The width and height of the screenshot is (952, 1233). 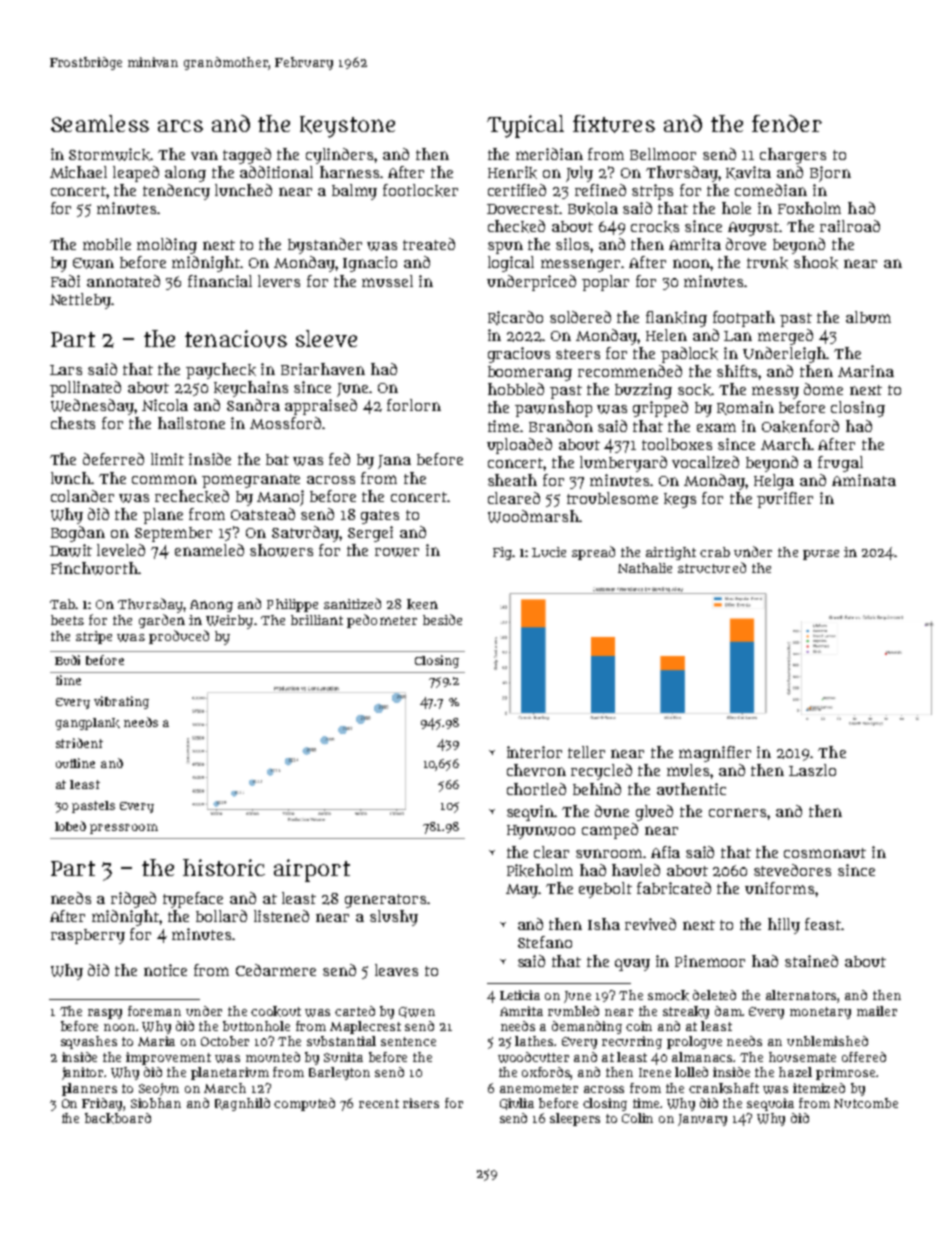 What do you see at coordinates (534, 752) in the screenshot?
I see `interior` at bounding box center [534, 752].
